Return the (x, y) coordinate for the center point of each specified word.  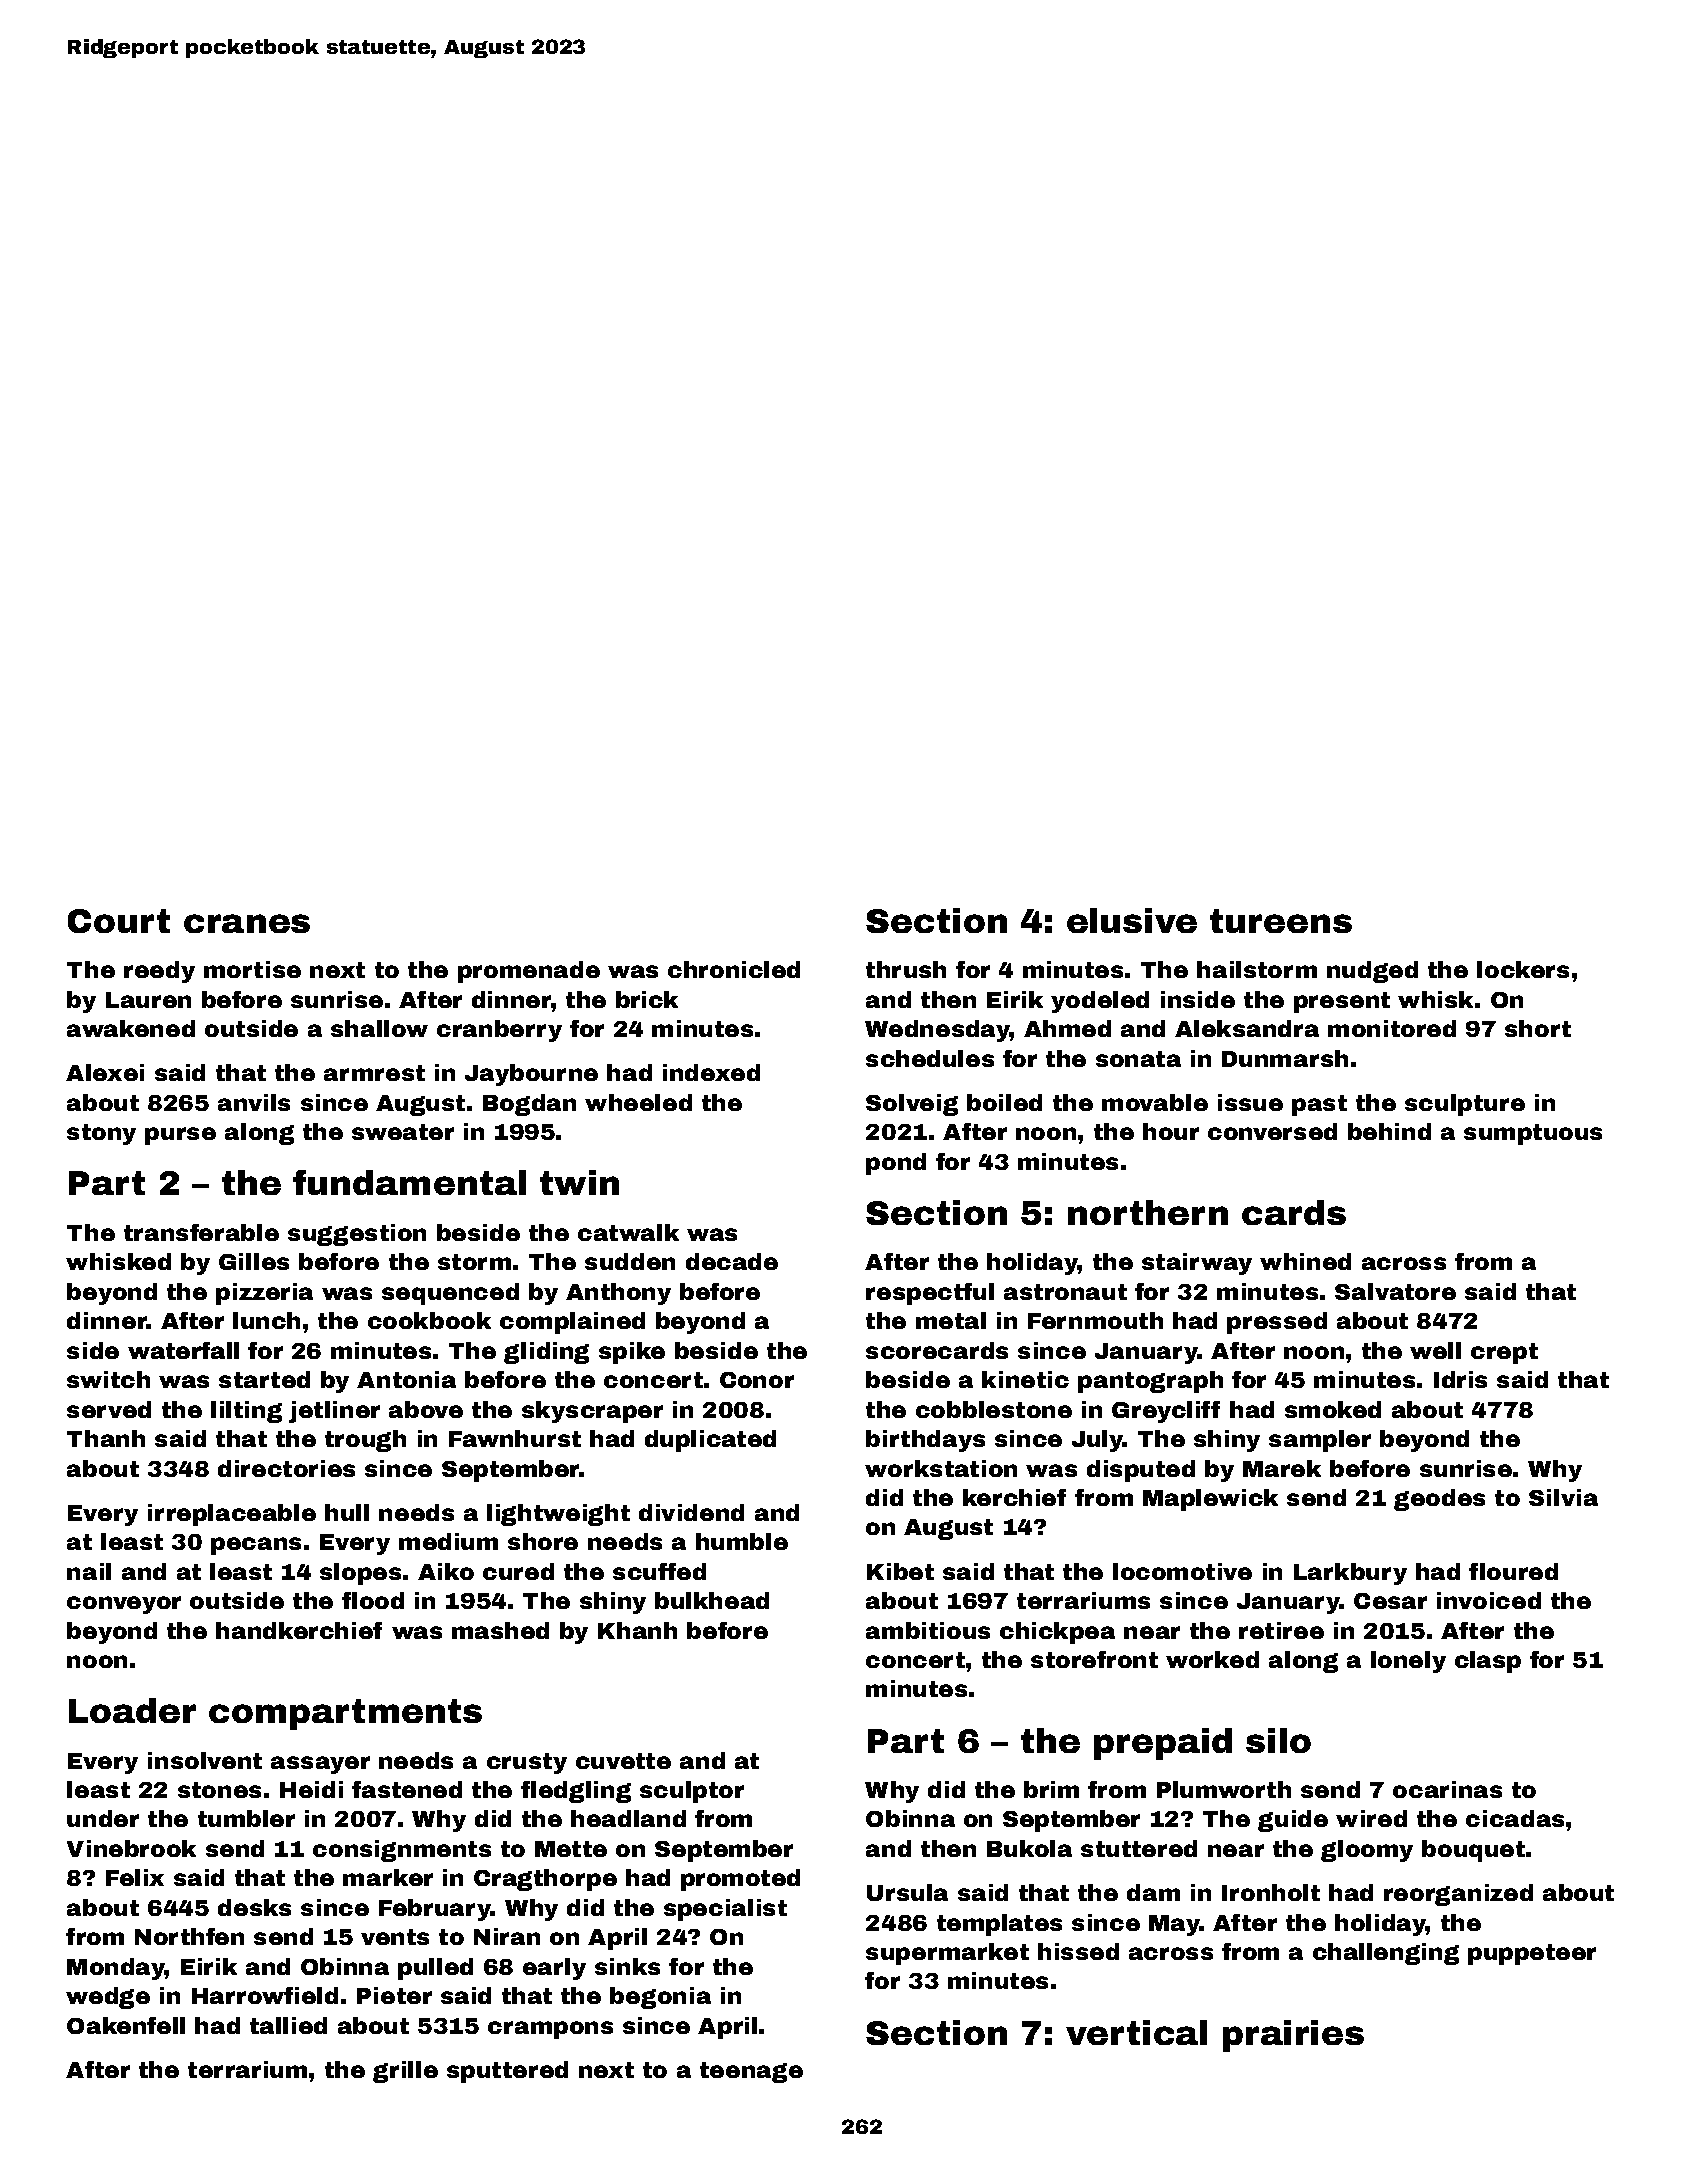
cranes (247, 923)
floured (1513, 1571)
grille (405, 2072)
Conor (757, 1380)
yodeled (1100, 1002)
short (1538, 1028)
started (264, 1379)
